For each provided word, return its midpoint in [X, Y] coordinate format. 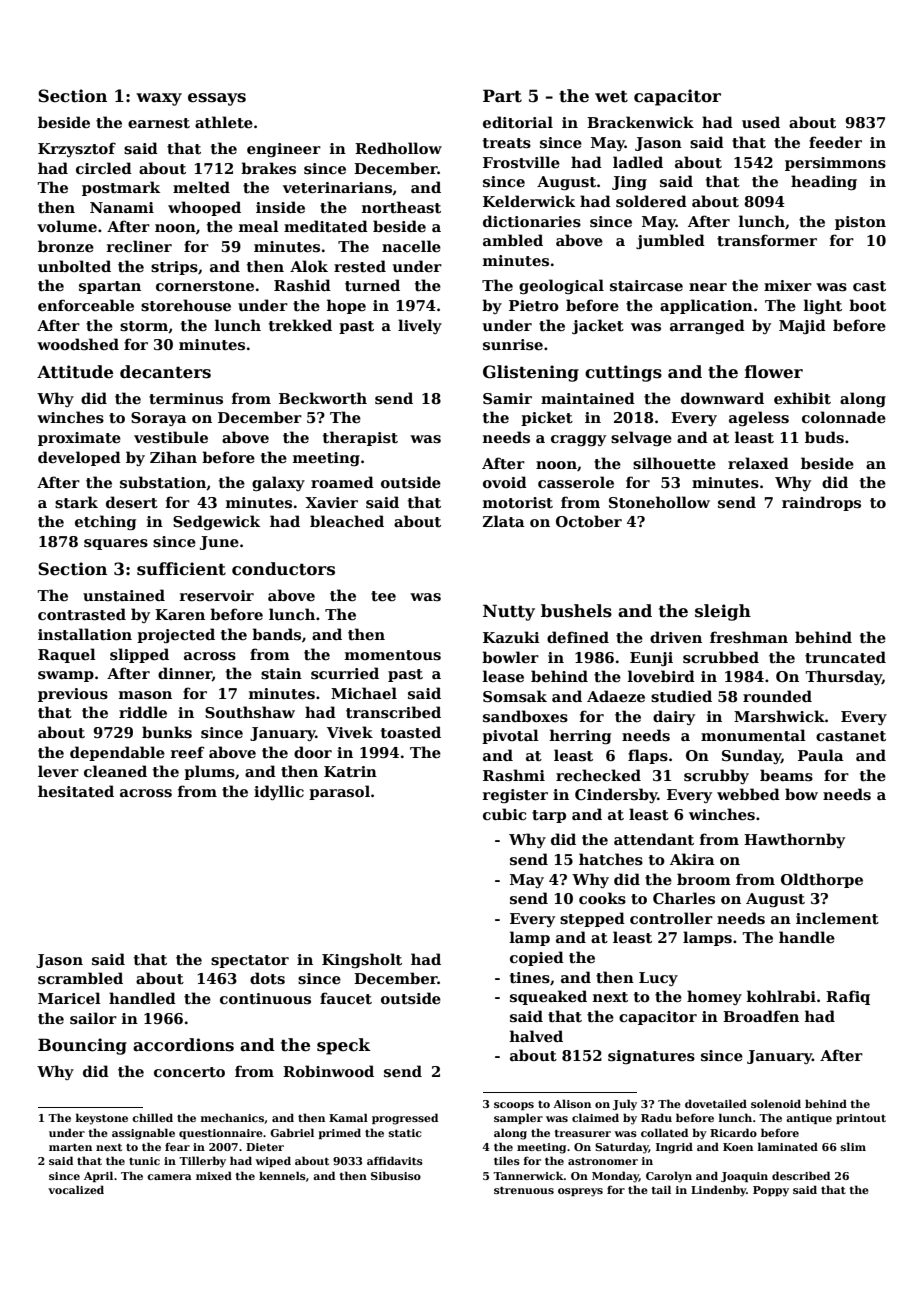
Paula [821, 755]
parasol [339, 792]
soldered [651, 201]
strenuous [524, 1190]
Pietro [534, 305]
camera [169, 1177]
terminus [186, 398]
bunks [167, 732]
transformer [767, 240]
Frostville [521, 162]
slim [853, 1146]
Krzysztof [77, 149]
